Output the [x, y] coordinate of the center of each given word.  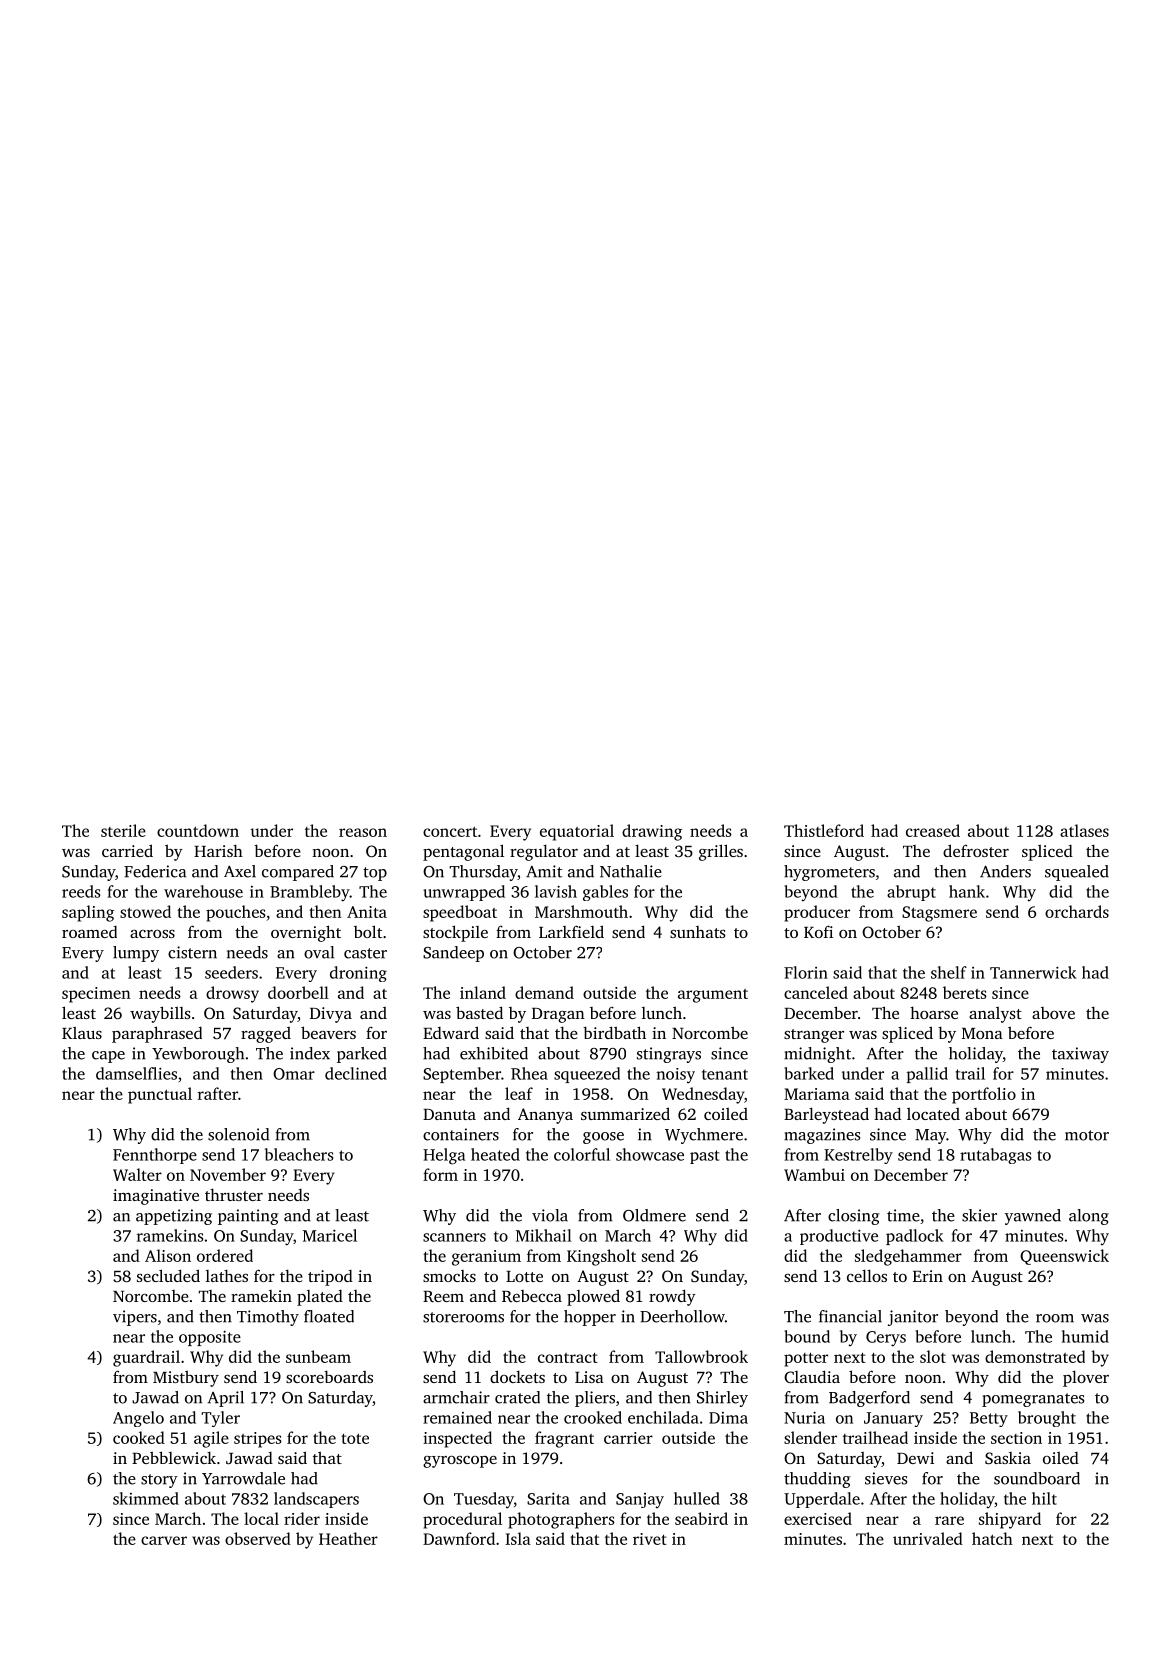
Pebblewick [174, 1457]
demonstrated [1035, 1356]
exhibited [494, 1053]
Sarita [548, 1498]
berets [965, 992]
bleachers [299, 1154]
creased [933, 830]
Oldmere [654, 1215]
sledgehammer [908, 1257]
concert [450, 831]
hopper [590, 1318]
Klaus [82, 1033]
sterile [123, 830]
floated [329, 1316]
